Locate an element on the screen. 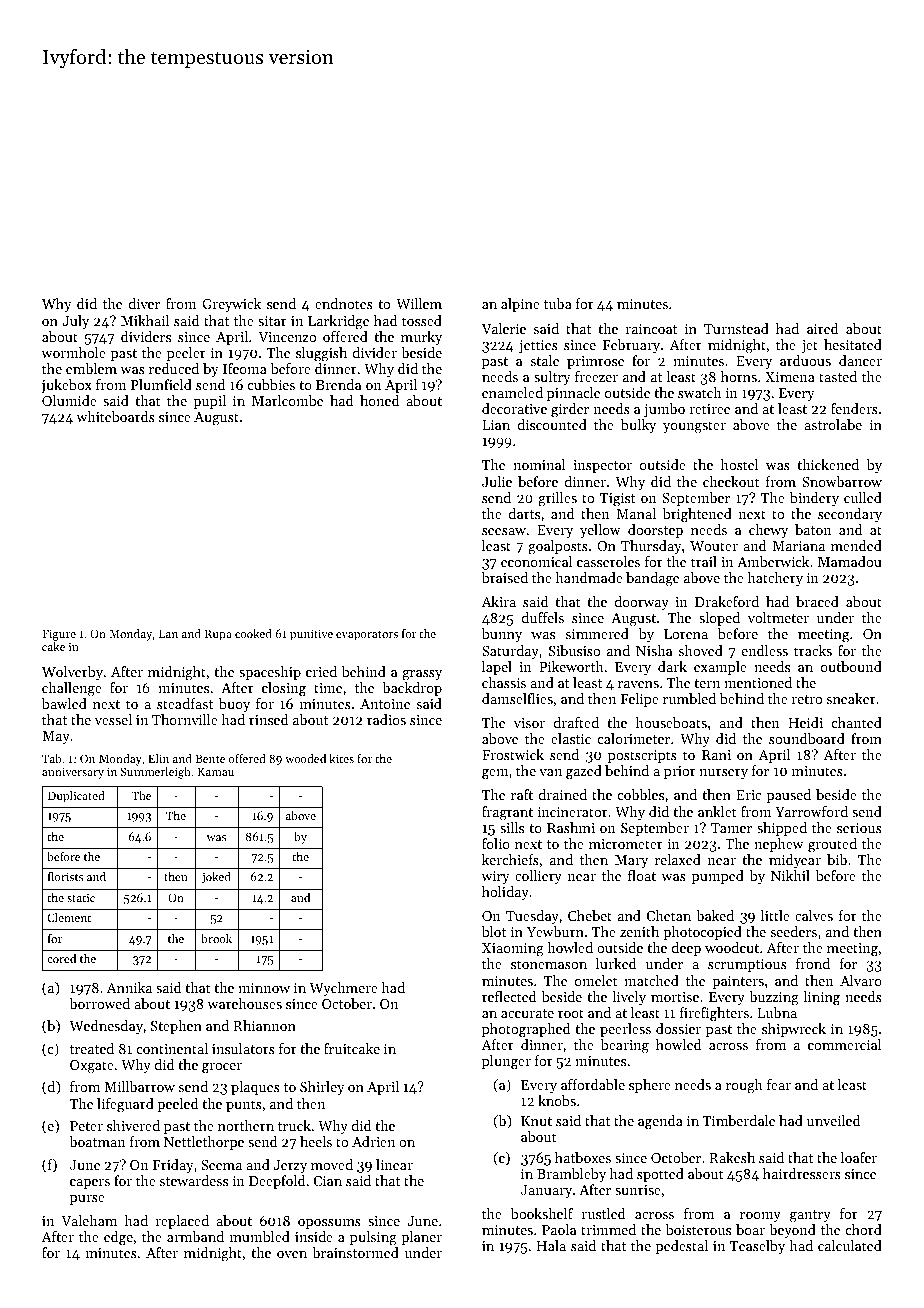  steadfast is located at coordinates (185, 703).
